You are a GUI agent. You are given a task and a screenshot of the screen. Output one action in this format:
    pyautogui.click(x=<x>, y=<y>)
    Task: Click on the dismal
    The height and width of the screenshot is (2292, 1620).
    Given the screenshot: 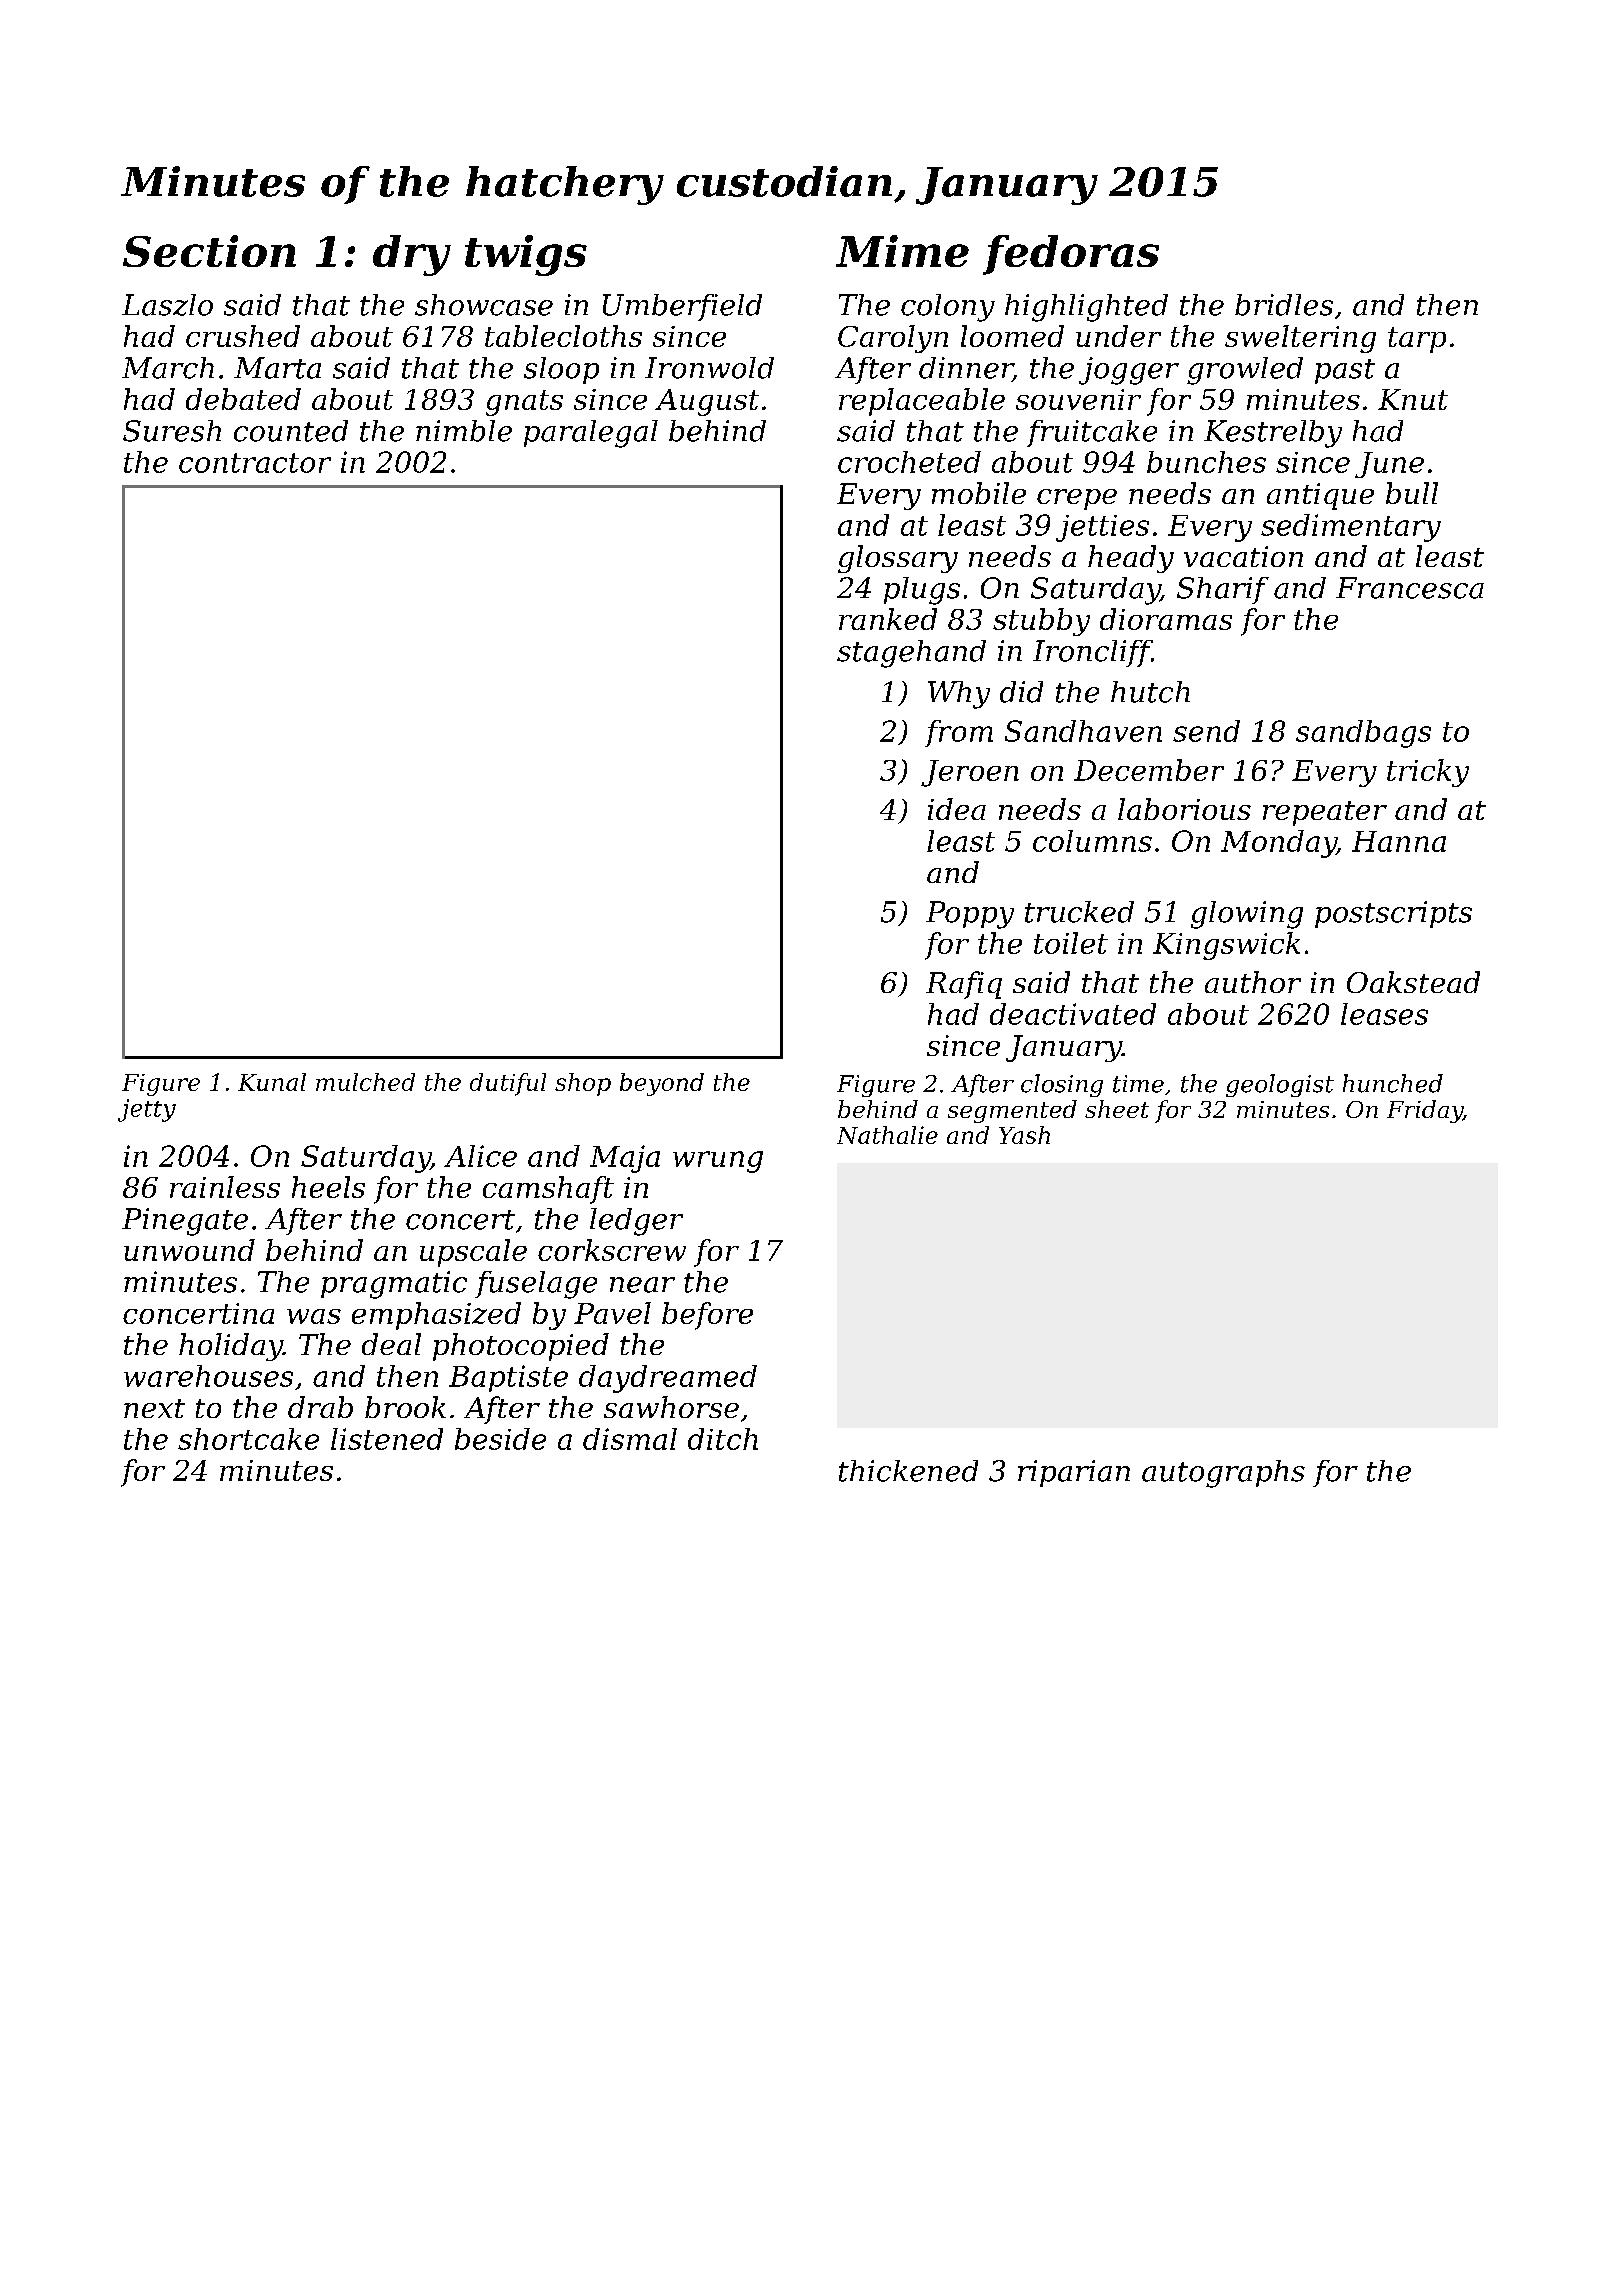 What is the action you would take?
    pyautogui.click(x=630, y=1439)
